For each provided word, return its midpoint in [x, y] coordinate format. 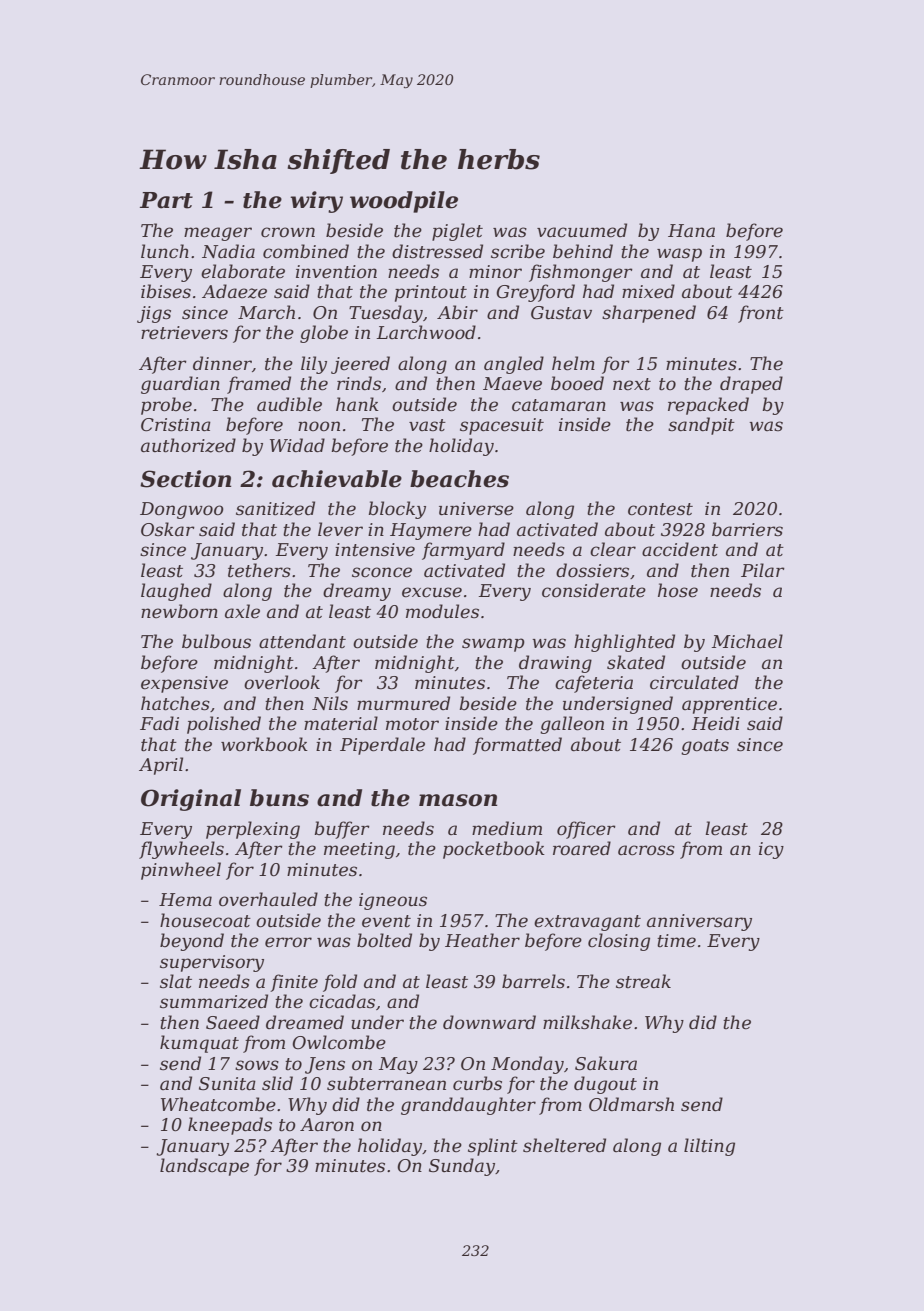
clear [613, 549]
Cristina [176, 425]
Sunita [227, 1084]
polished [224, 725]
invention [336, 272]
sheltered [564, 1145]
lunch [165, 251]
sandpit [701, 426]
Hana [691, 230]
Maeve [512, 384]
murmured [403, 703]
